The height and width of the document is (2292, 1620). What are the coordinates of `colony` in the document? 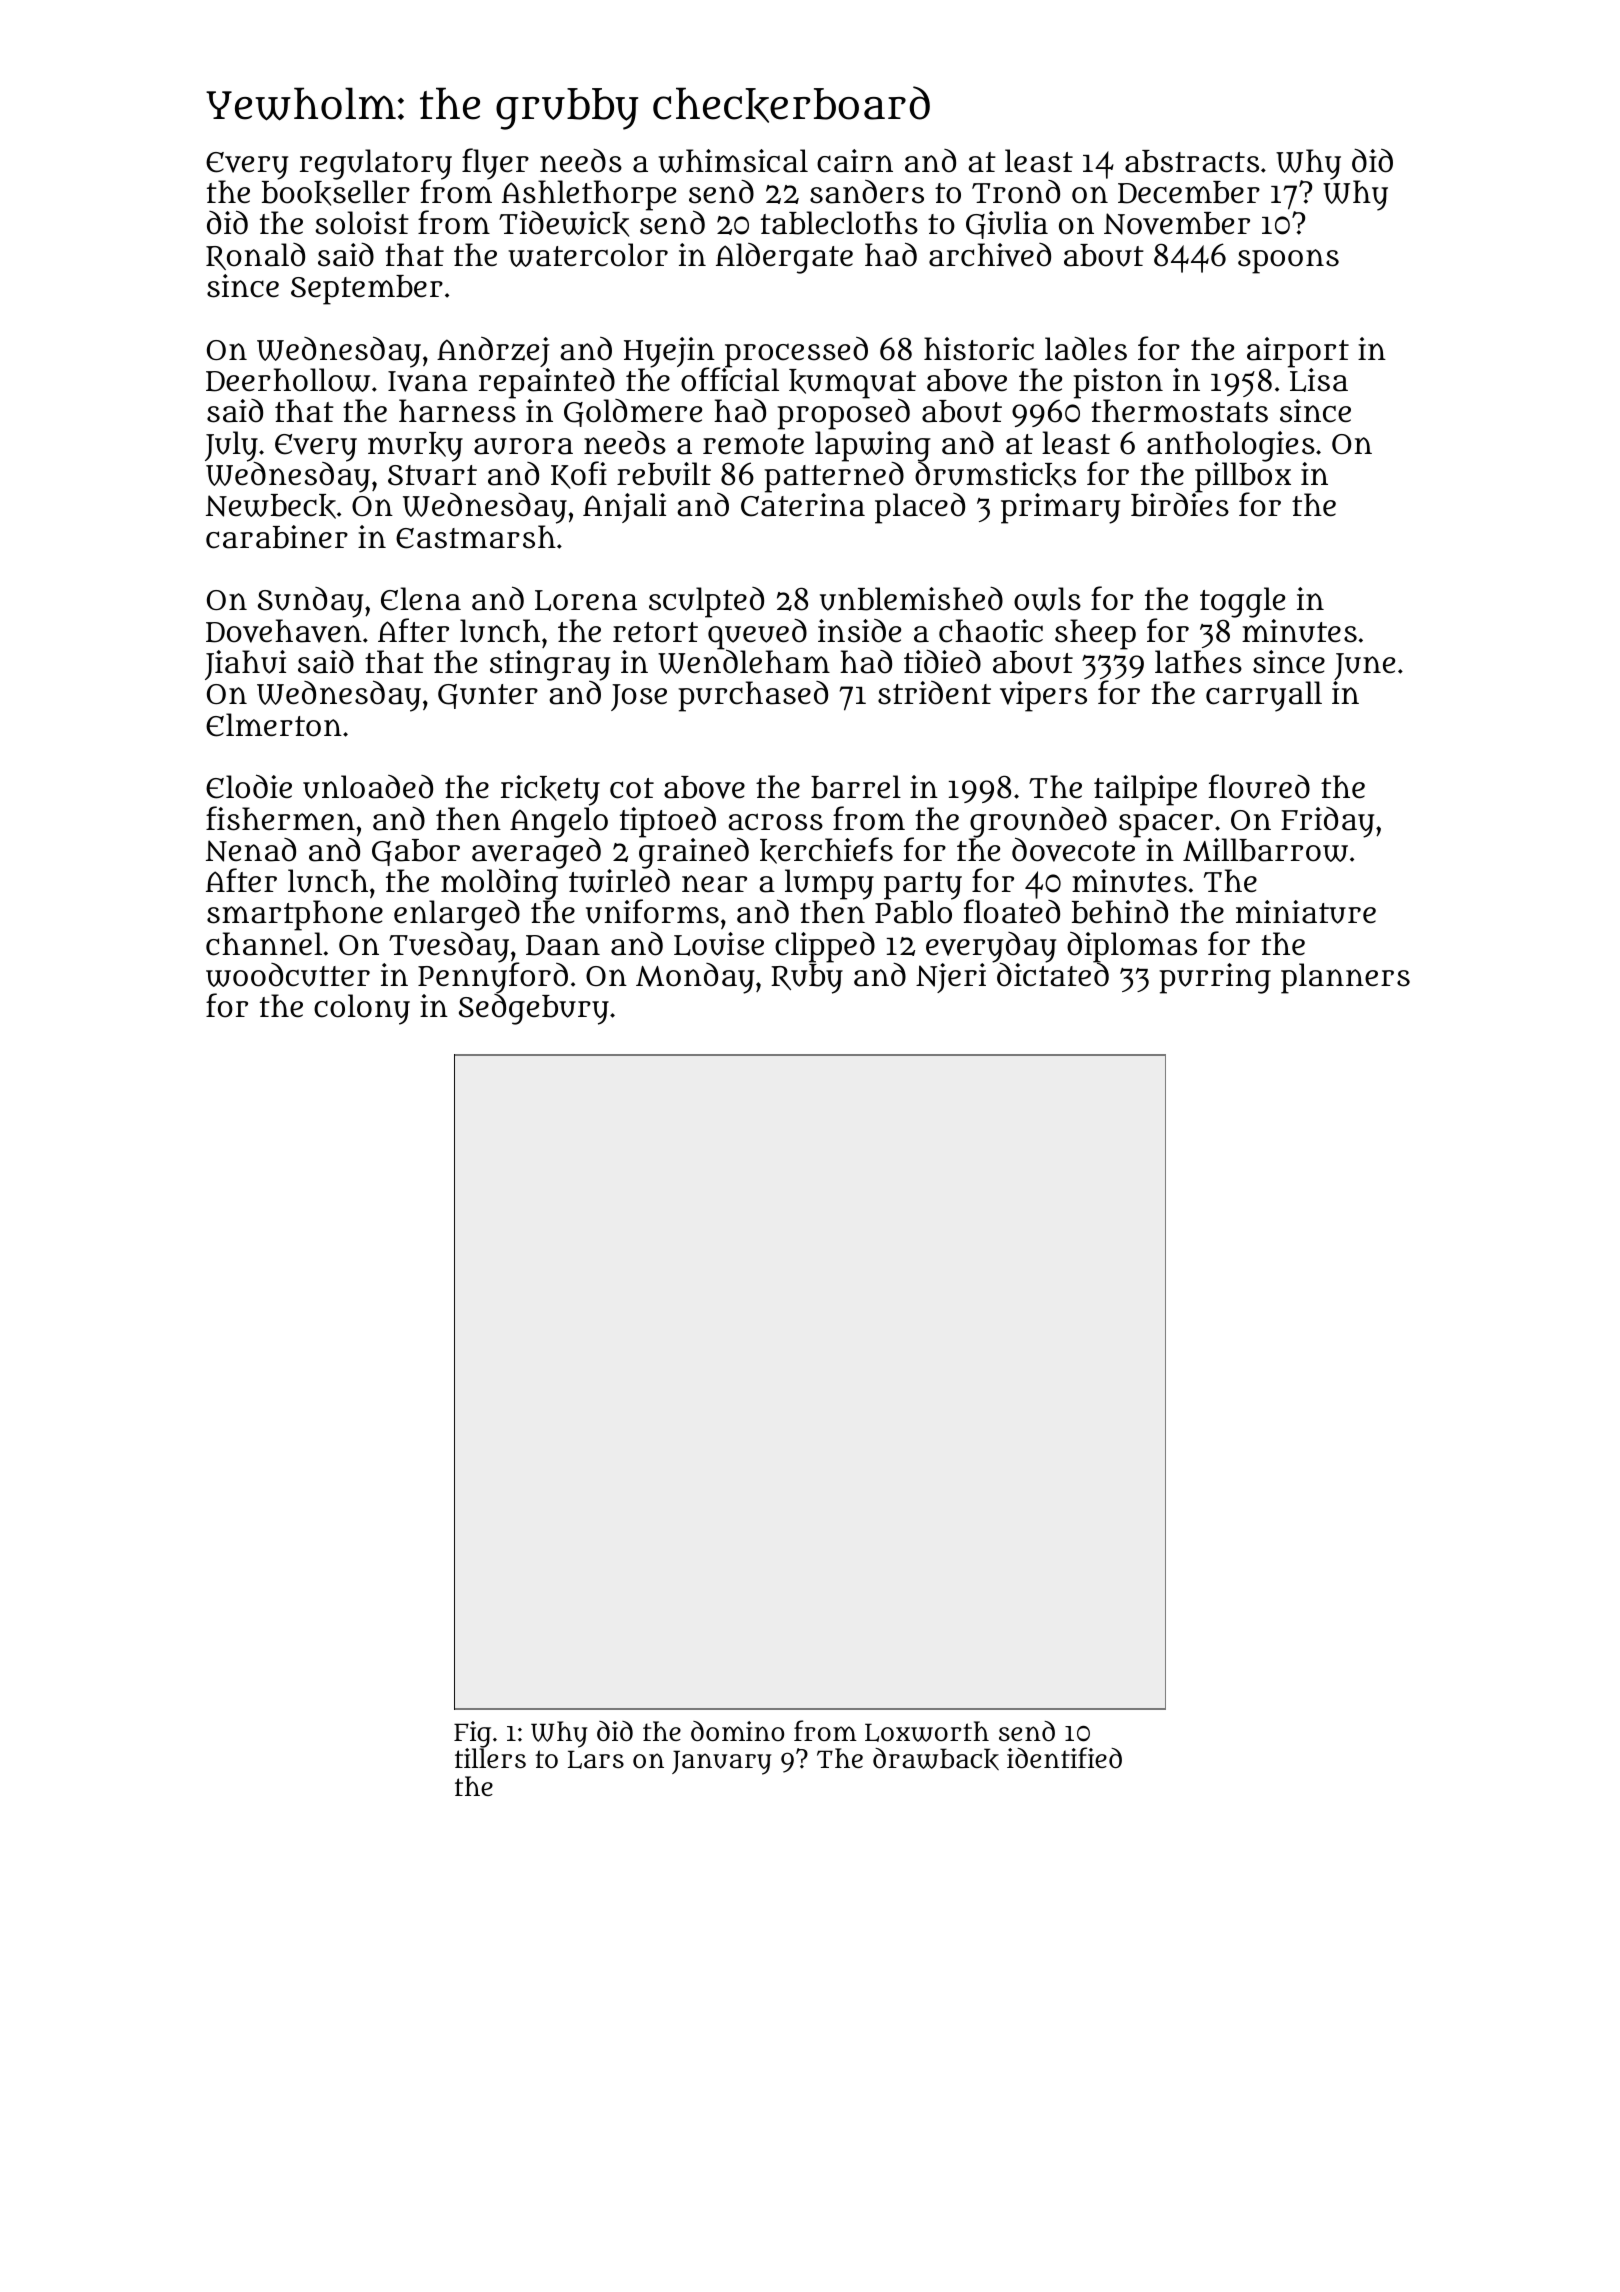 It's located at (362, 1009).
